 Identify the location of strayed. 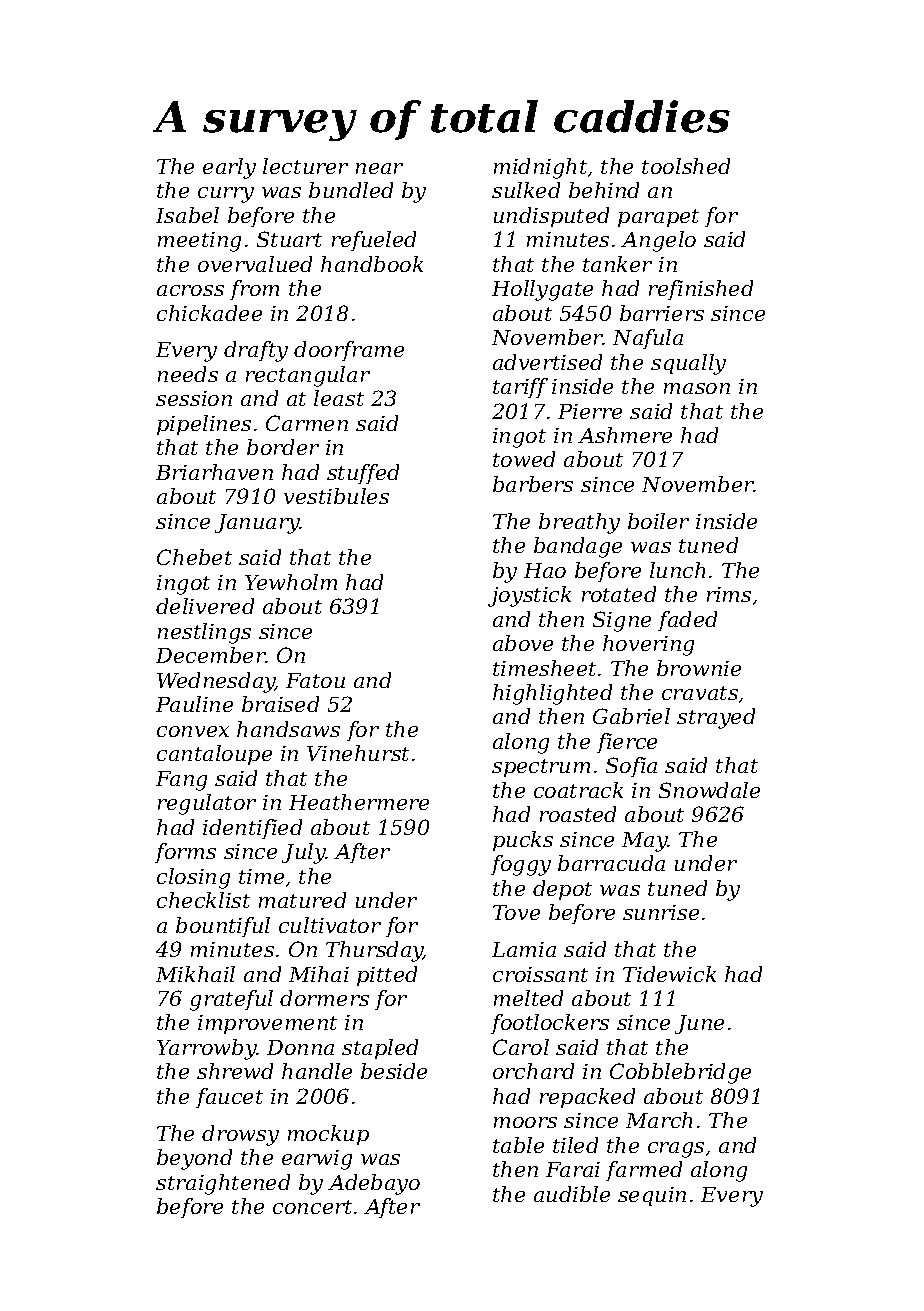
(716, 718).
